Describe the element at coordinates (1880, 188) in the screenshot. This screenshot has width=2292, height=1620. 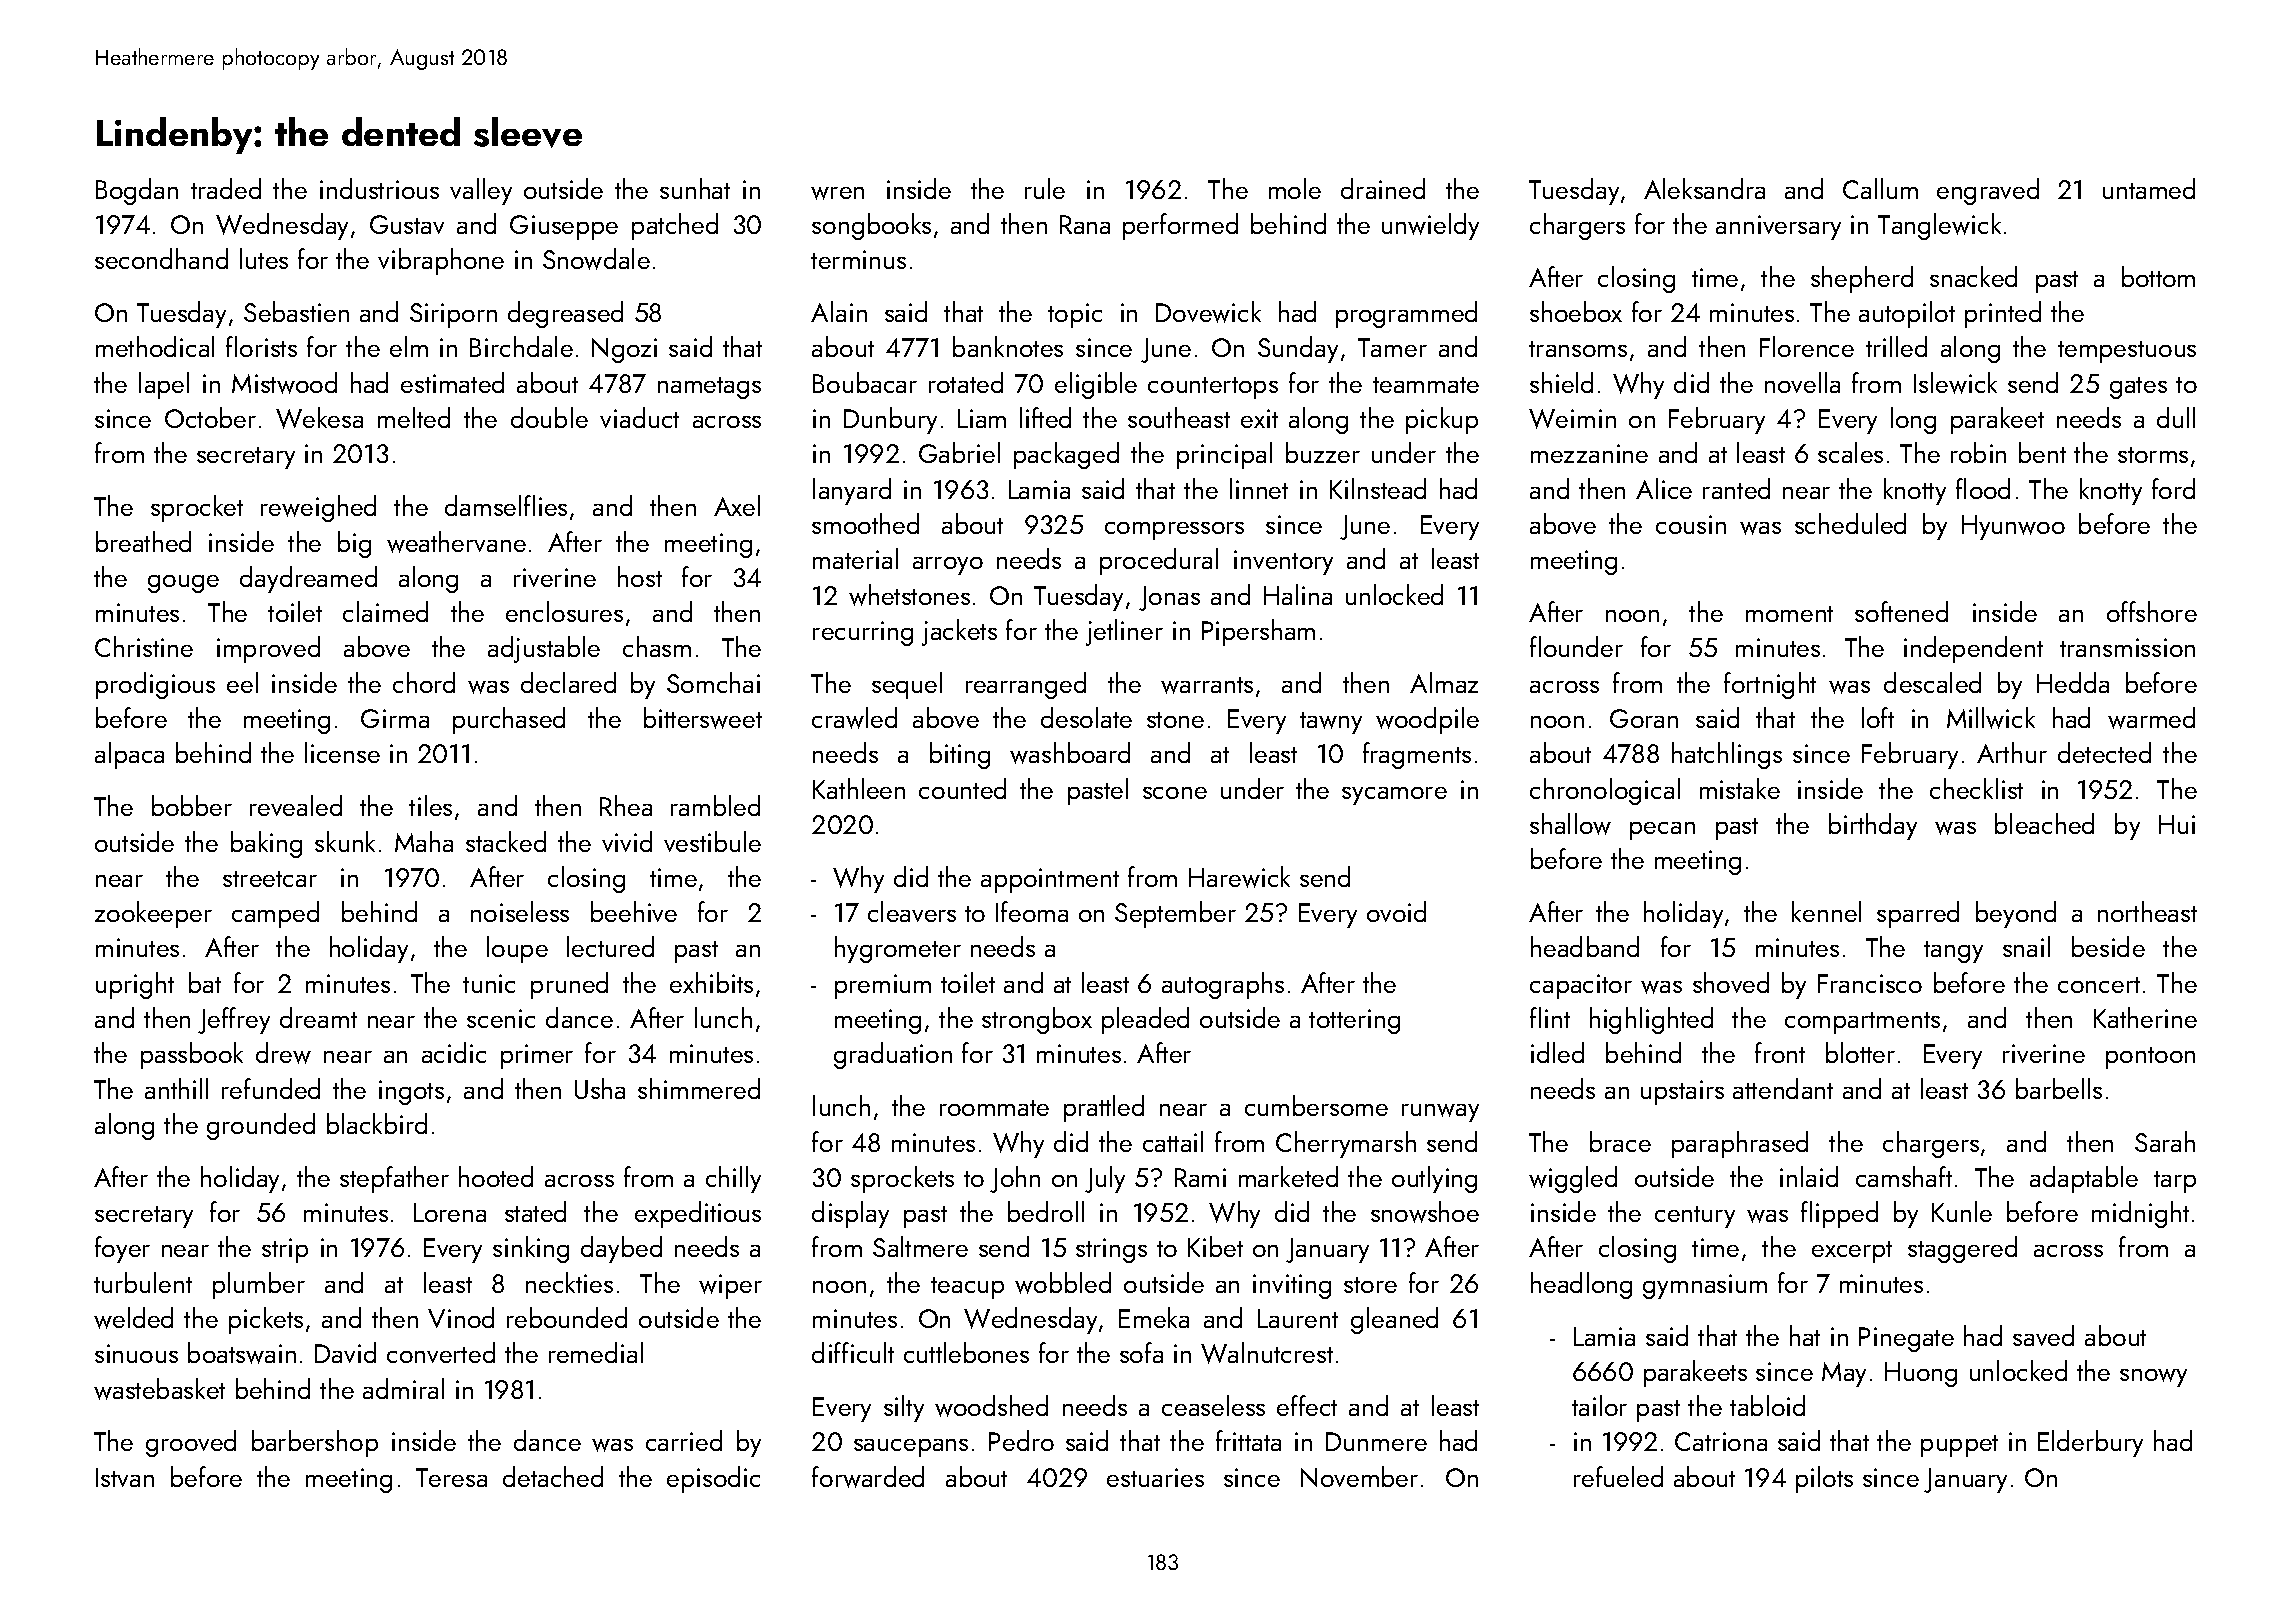
I see `Callum` at that location.
